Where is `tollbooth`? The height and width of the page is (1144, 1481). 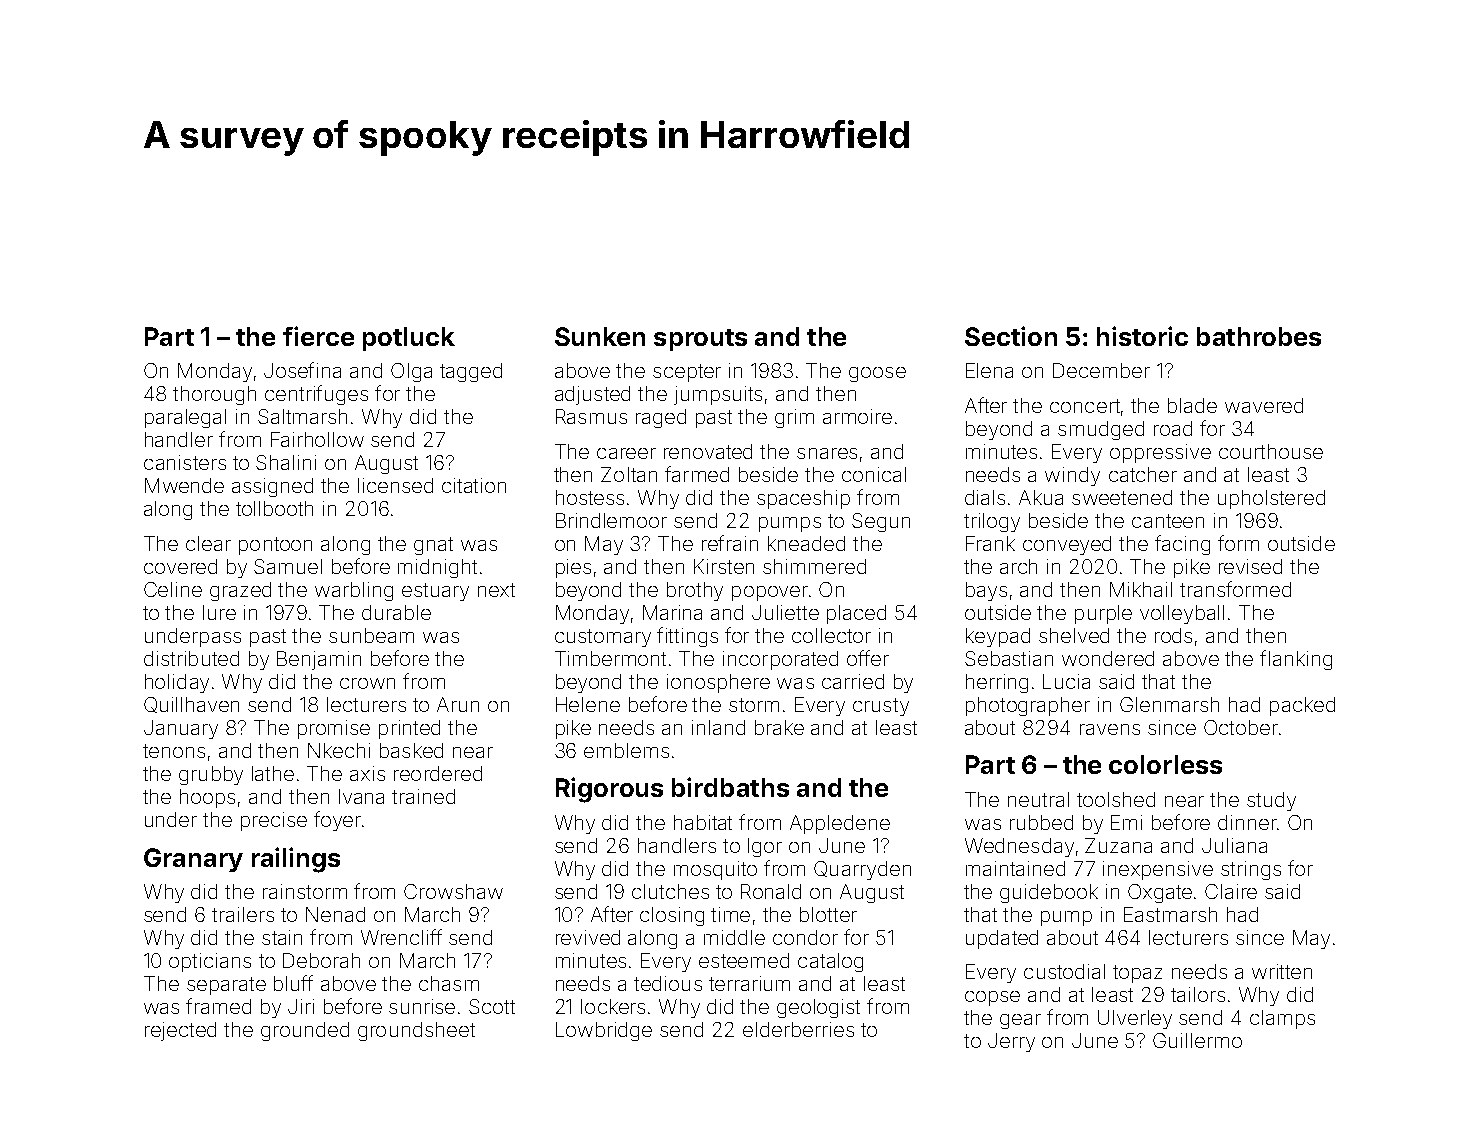 tollbooth is located at coordinates (274, 508).
